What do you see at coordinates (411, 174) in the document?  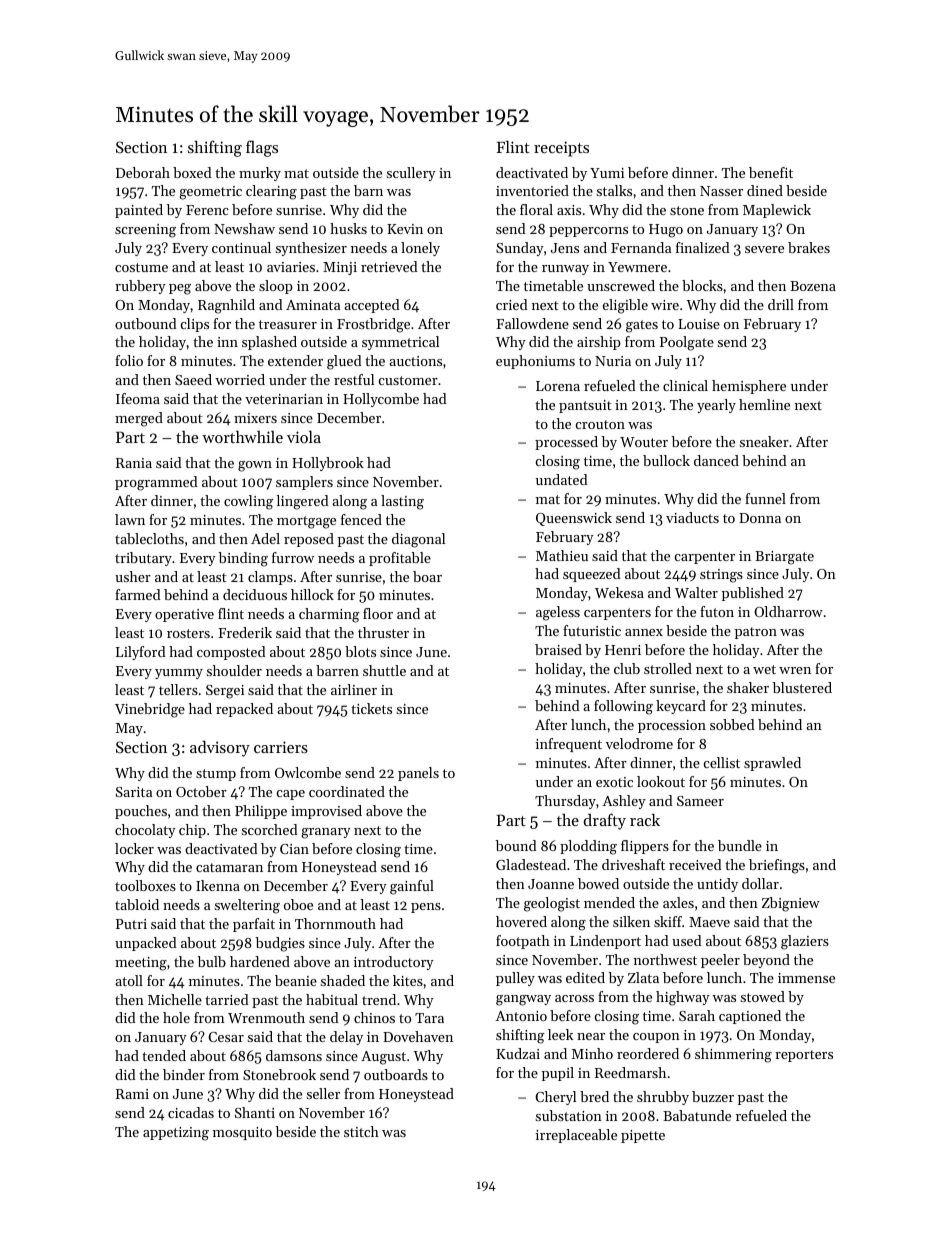 I see `scullery` at bounding box center [411, 174].
